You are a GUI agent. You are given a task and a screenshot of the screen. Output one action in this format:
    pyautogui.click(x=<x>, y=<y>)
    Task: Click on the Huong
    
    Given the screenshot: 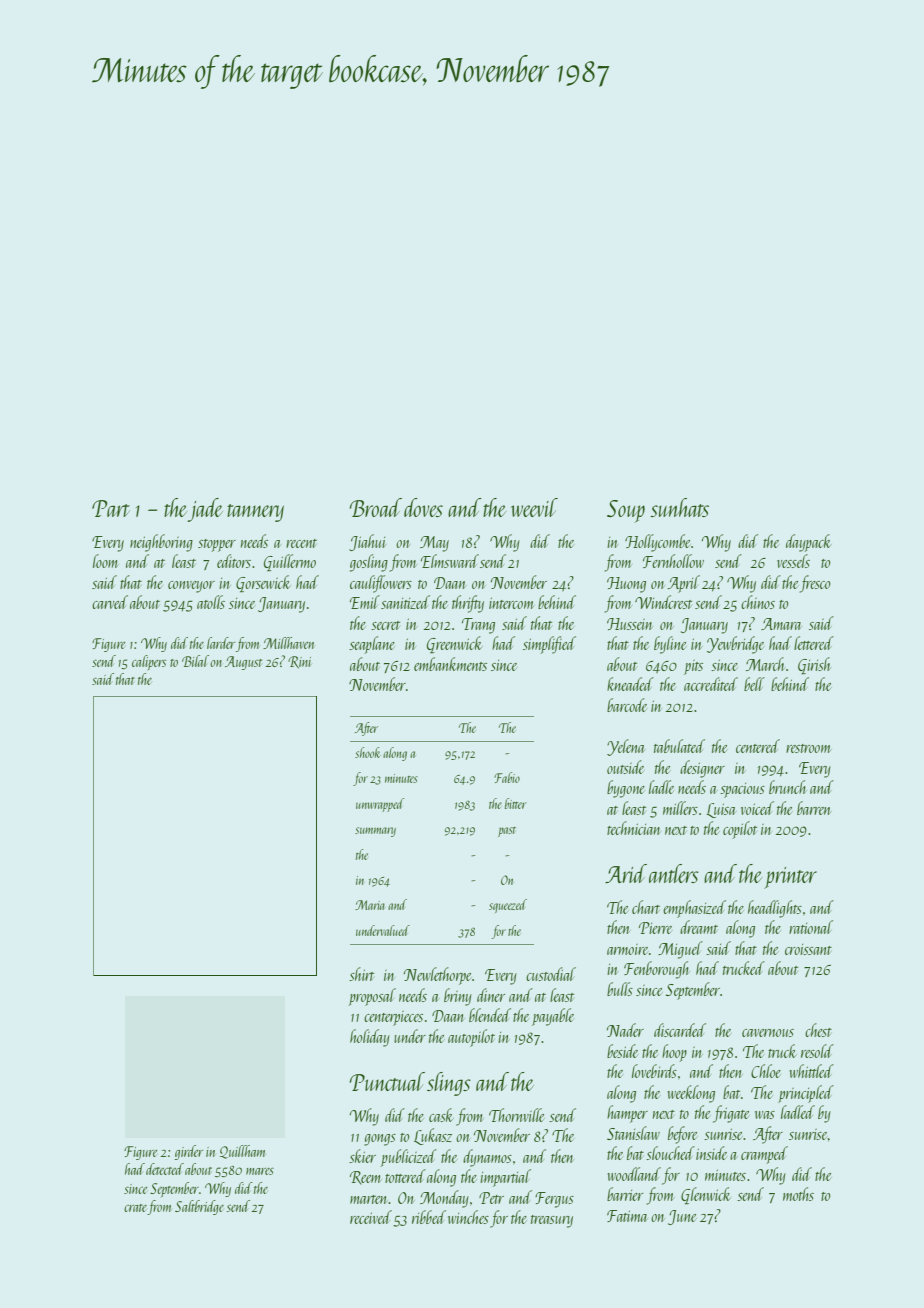 What is the action you would take?
    pyautogui.click(x=626, y=585)
